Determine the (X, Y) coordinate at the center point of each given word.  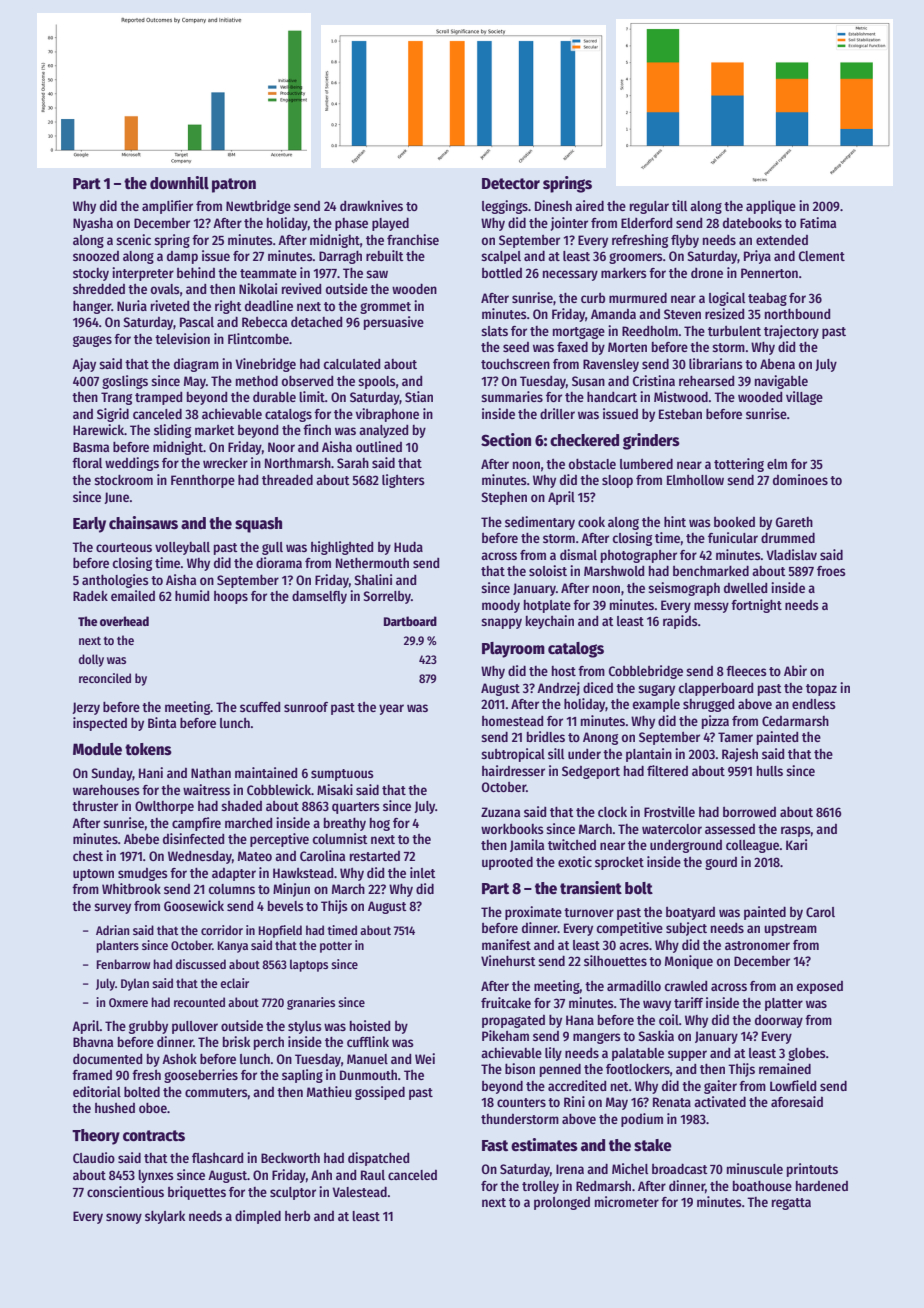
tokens (148, 749)
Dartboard (410, 621)
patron (234, 185)
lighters (403, 481)
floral (87, 463)
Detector (511, 184)
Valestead (359, 1192)
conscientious (125, 1191)
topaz (821, 690)
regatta (791, 1204)
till (679, 205)
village (804, 398)
